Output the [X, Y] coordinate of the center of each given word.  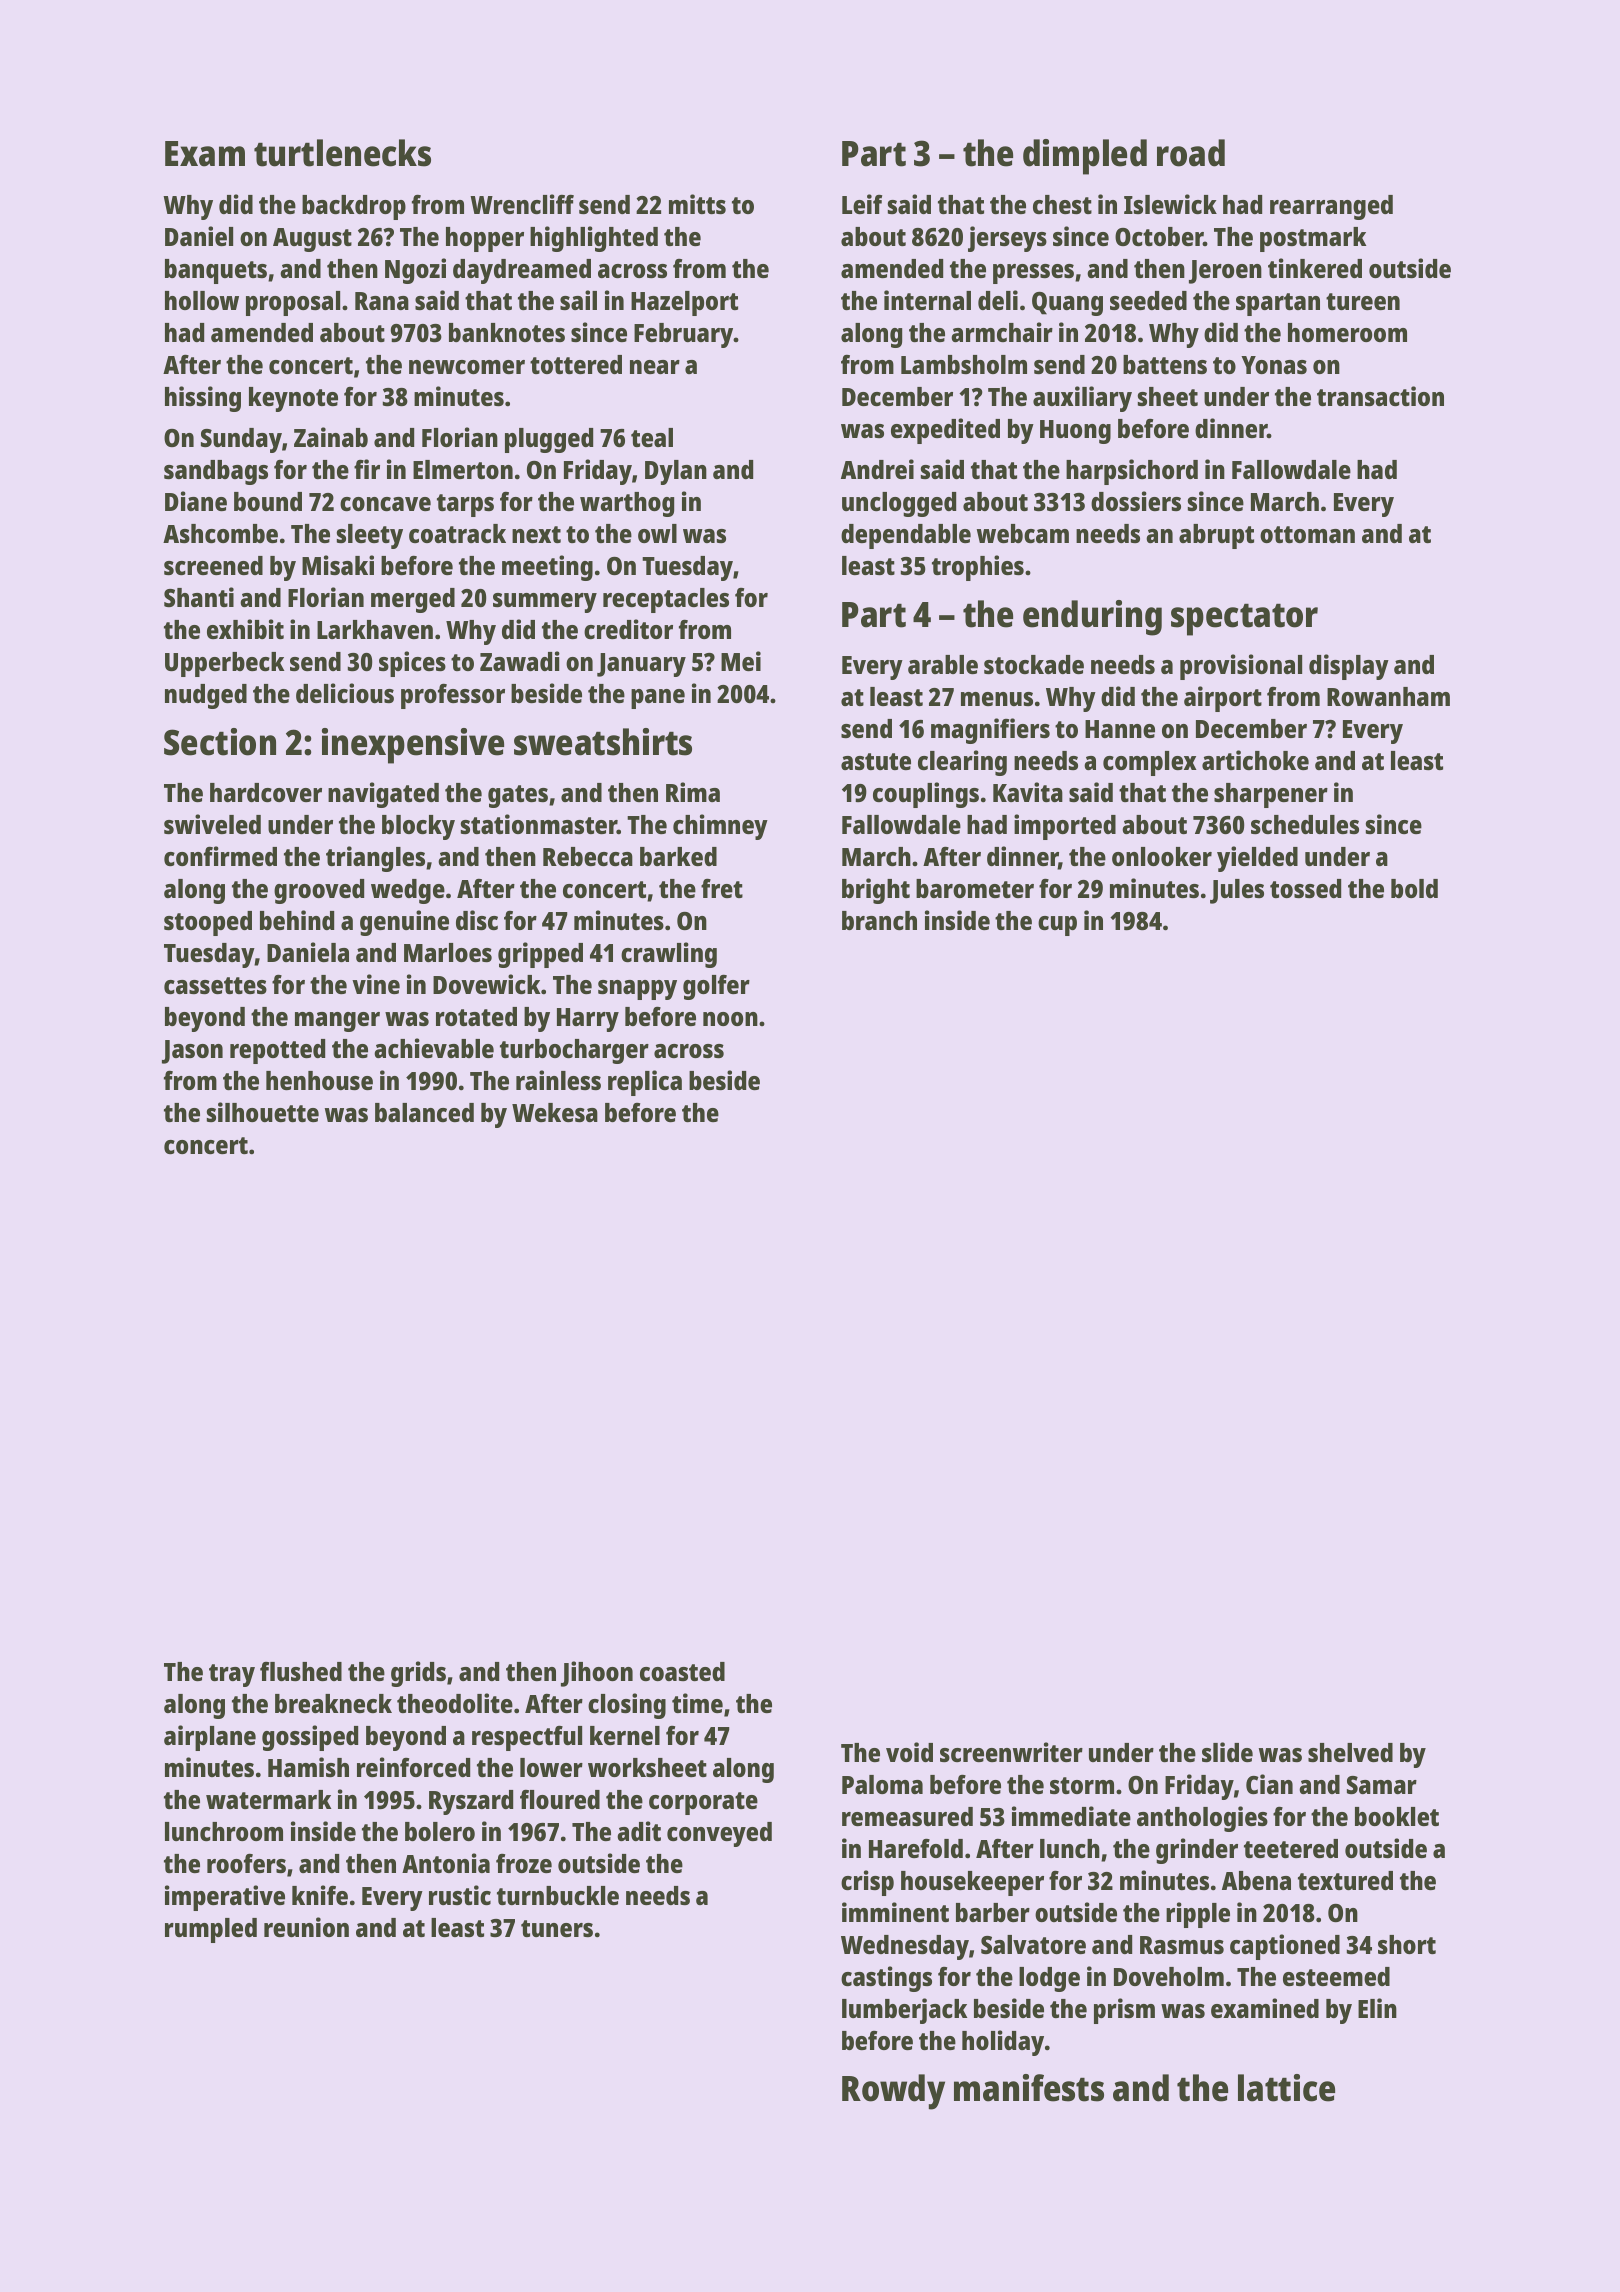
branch [879, 920]
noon [730, 1019]
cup [1057, 926]
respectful [527, 1738]
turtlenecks [342, 153]
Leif [862, 204]
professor [453, 696]
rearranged [1331, 207]
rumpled [211, 1930]
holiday [1003, 2043]
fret [722, 888]
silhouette [263, 1112]
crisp [867, 1883]
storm [1082, 1785]
